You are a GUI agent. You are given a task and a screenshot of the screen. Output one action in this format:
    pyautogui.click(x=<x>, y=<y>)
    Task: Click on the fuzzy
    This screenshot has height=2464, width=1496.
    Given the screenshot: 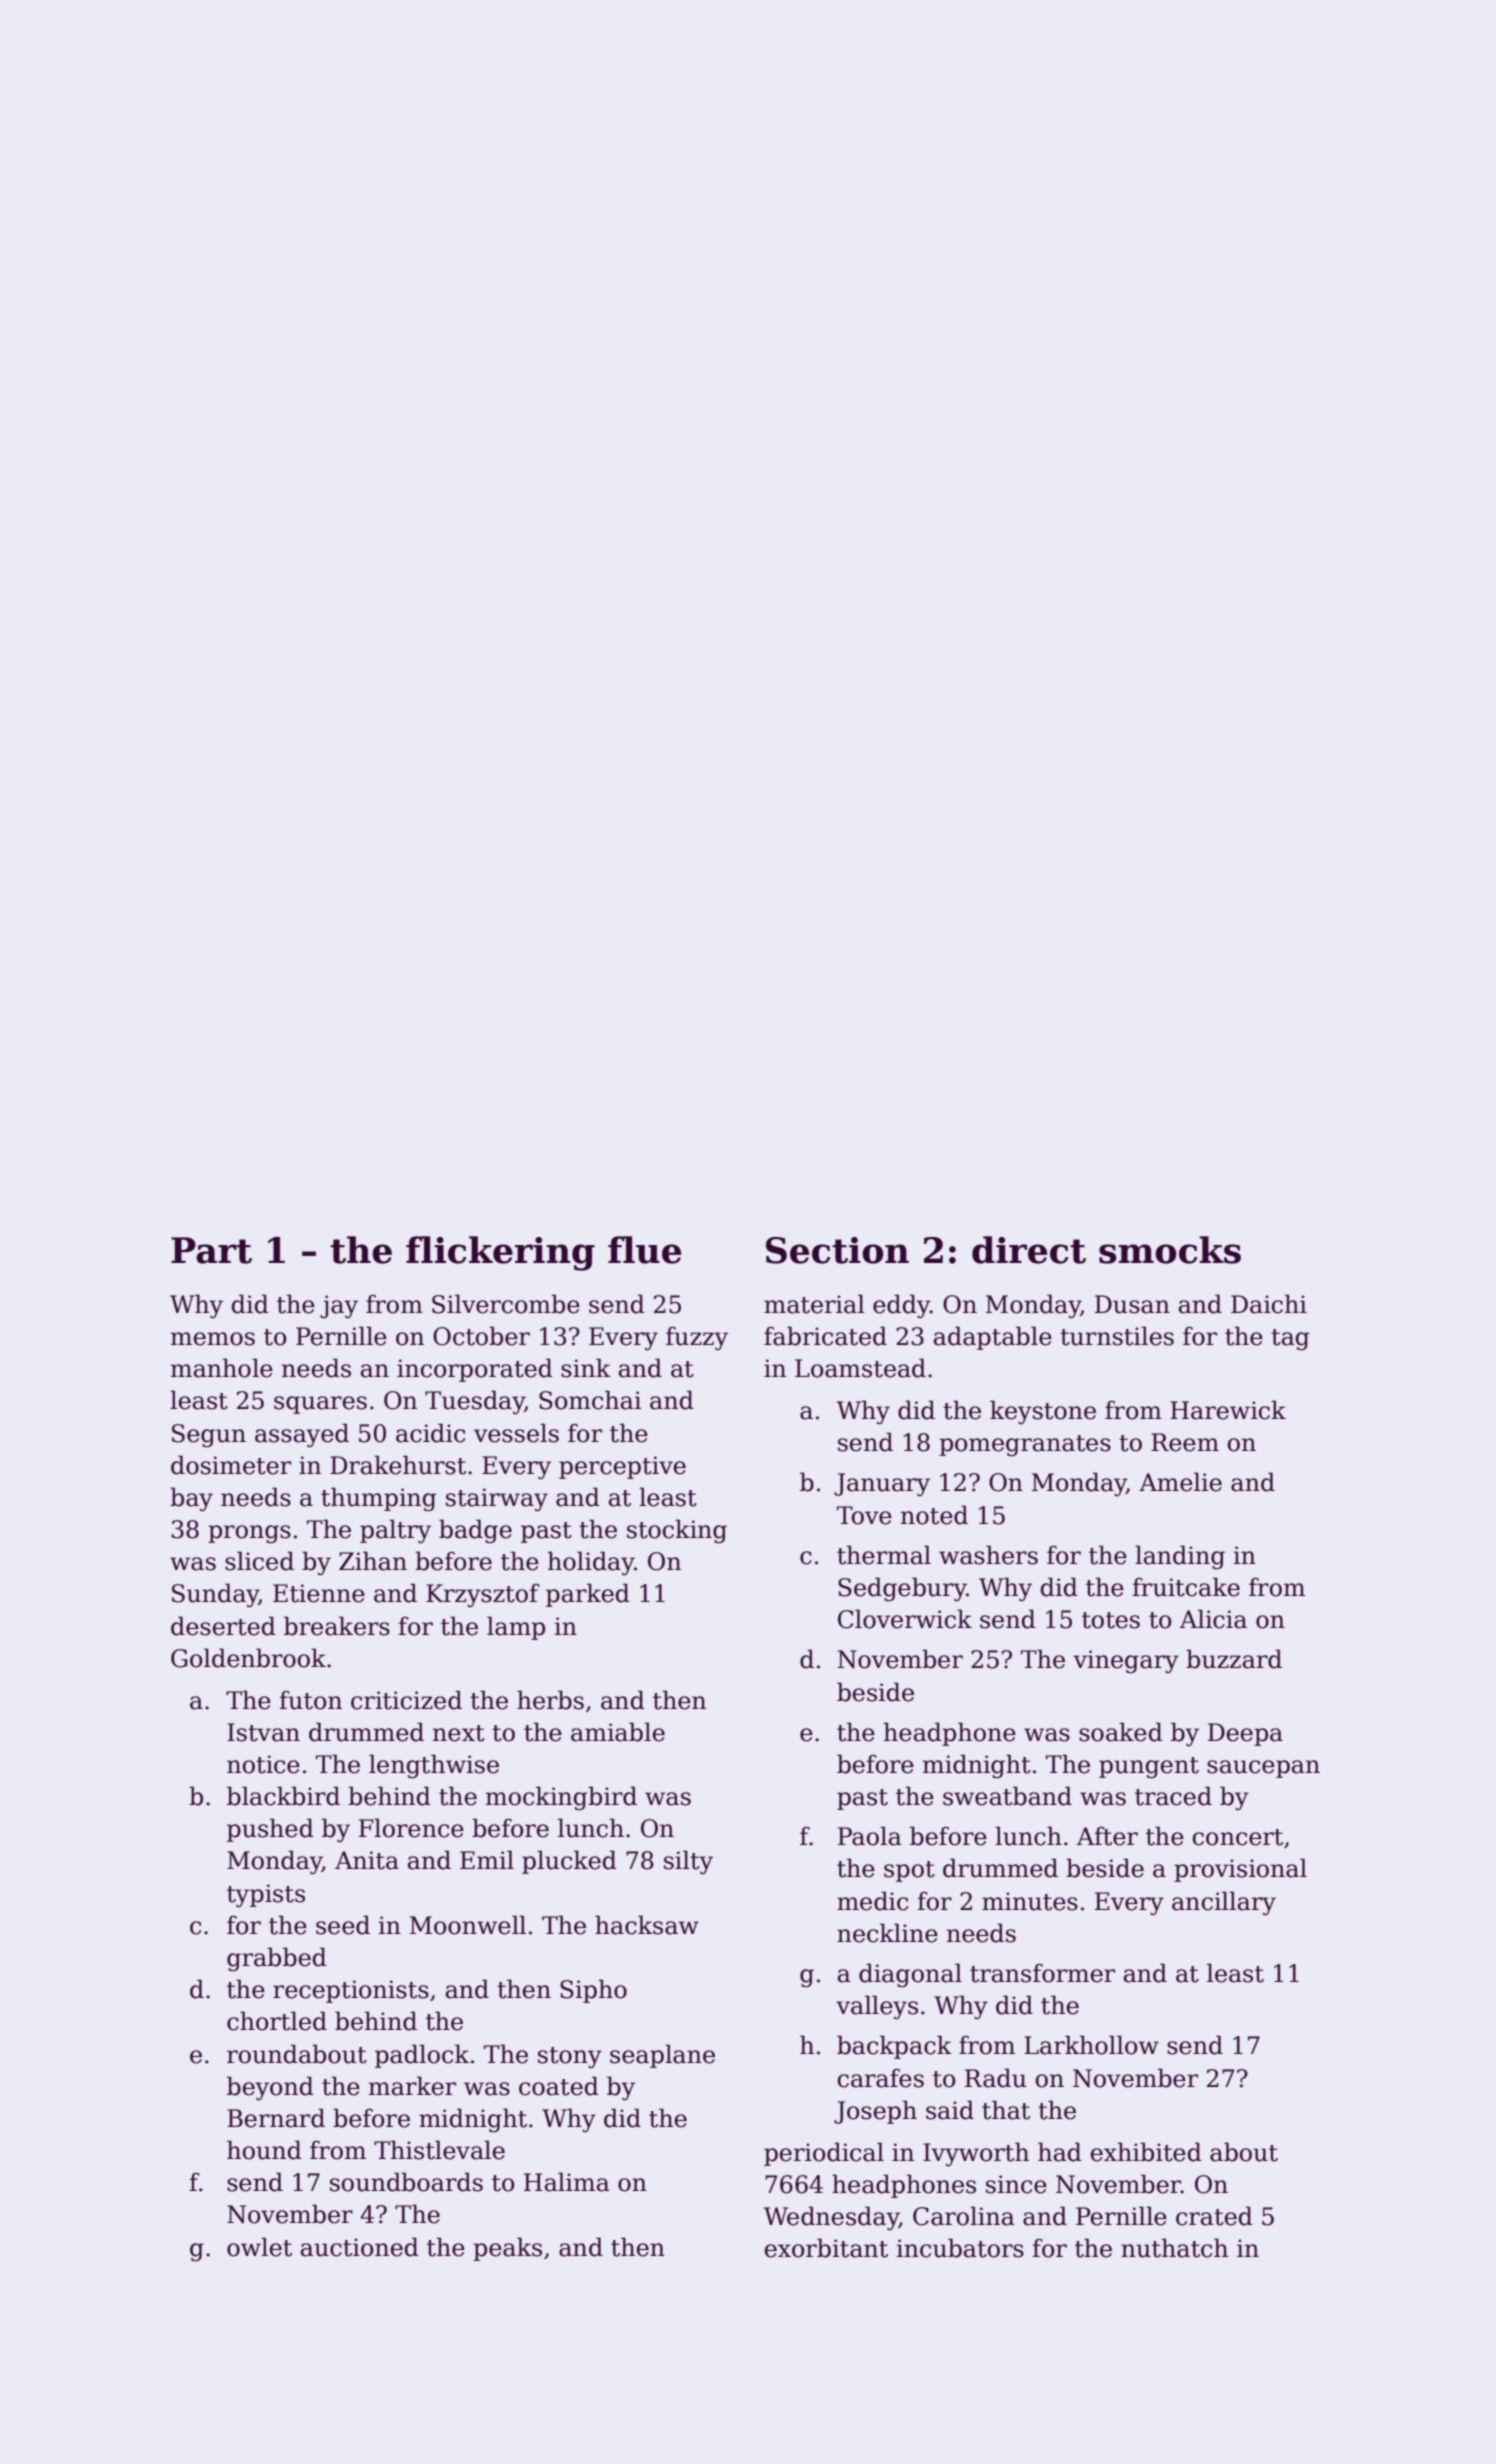 What is the action you would take?
    pyautogui.click(x=697, y=1338)
